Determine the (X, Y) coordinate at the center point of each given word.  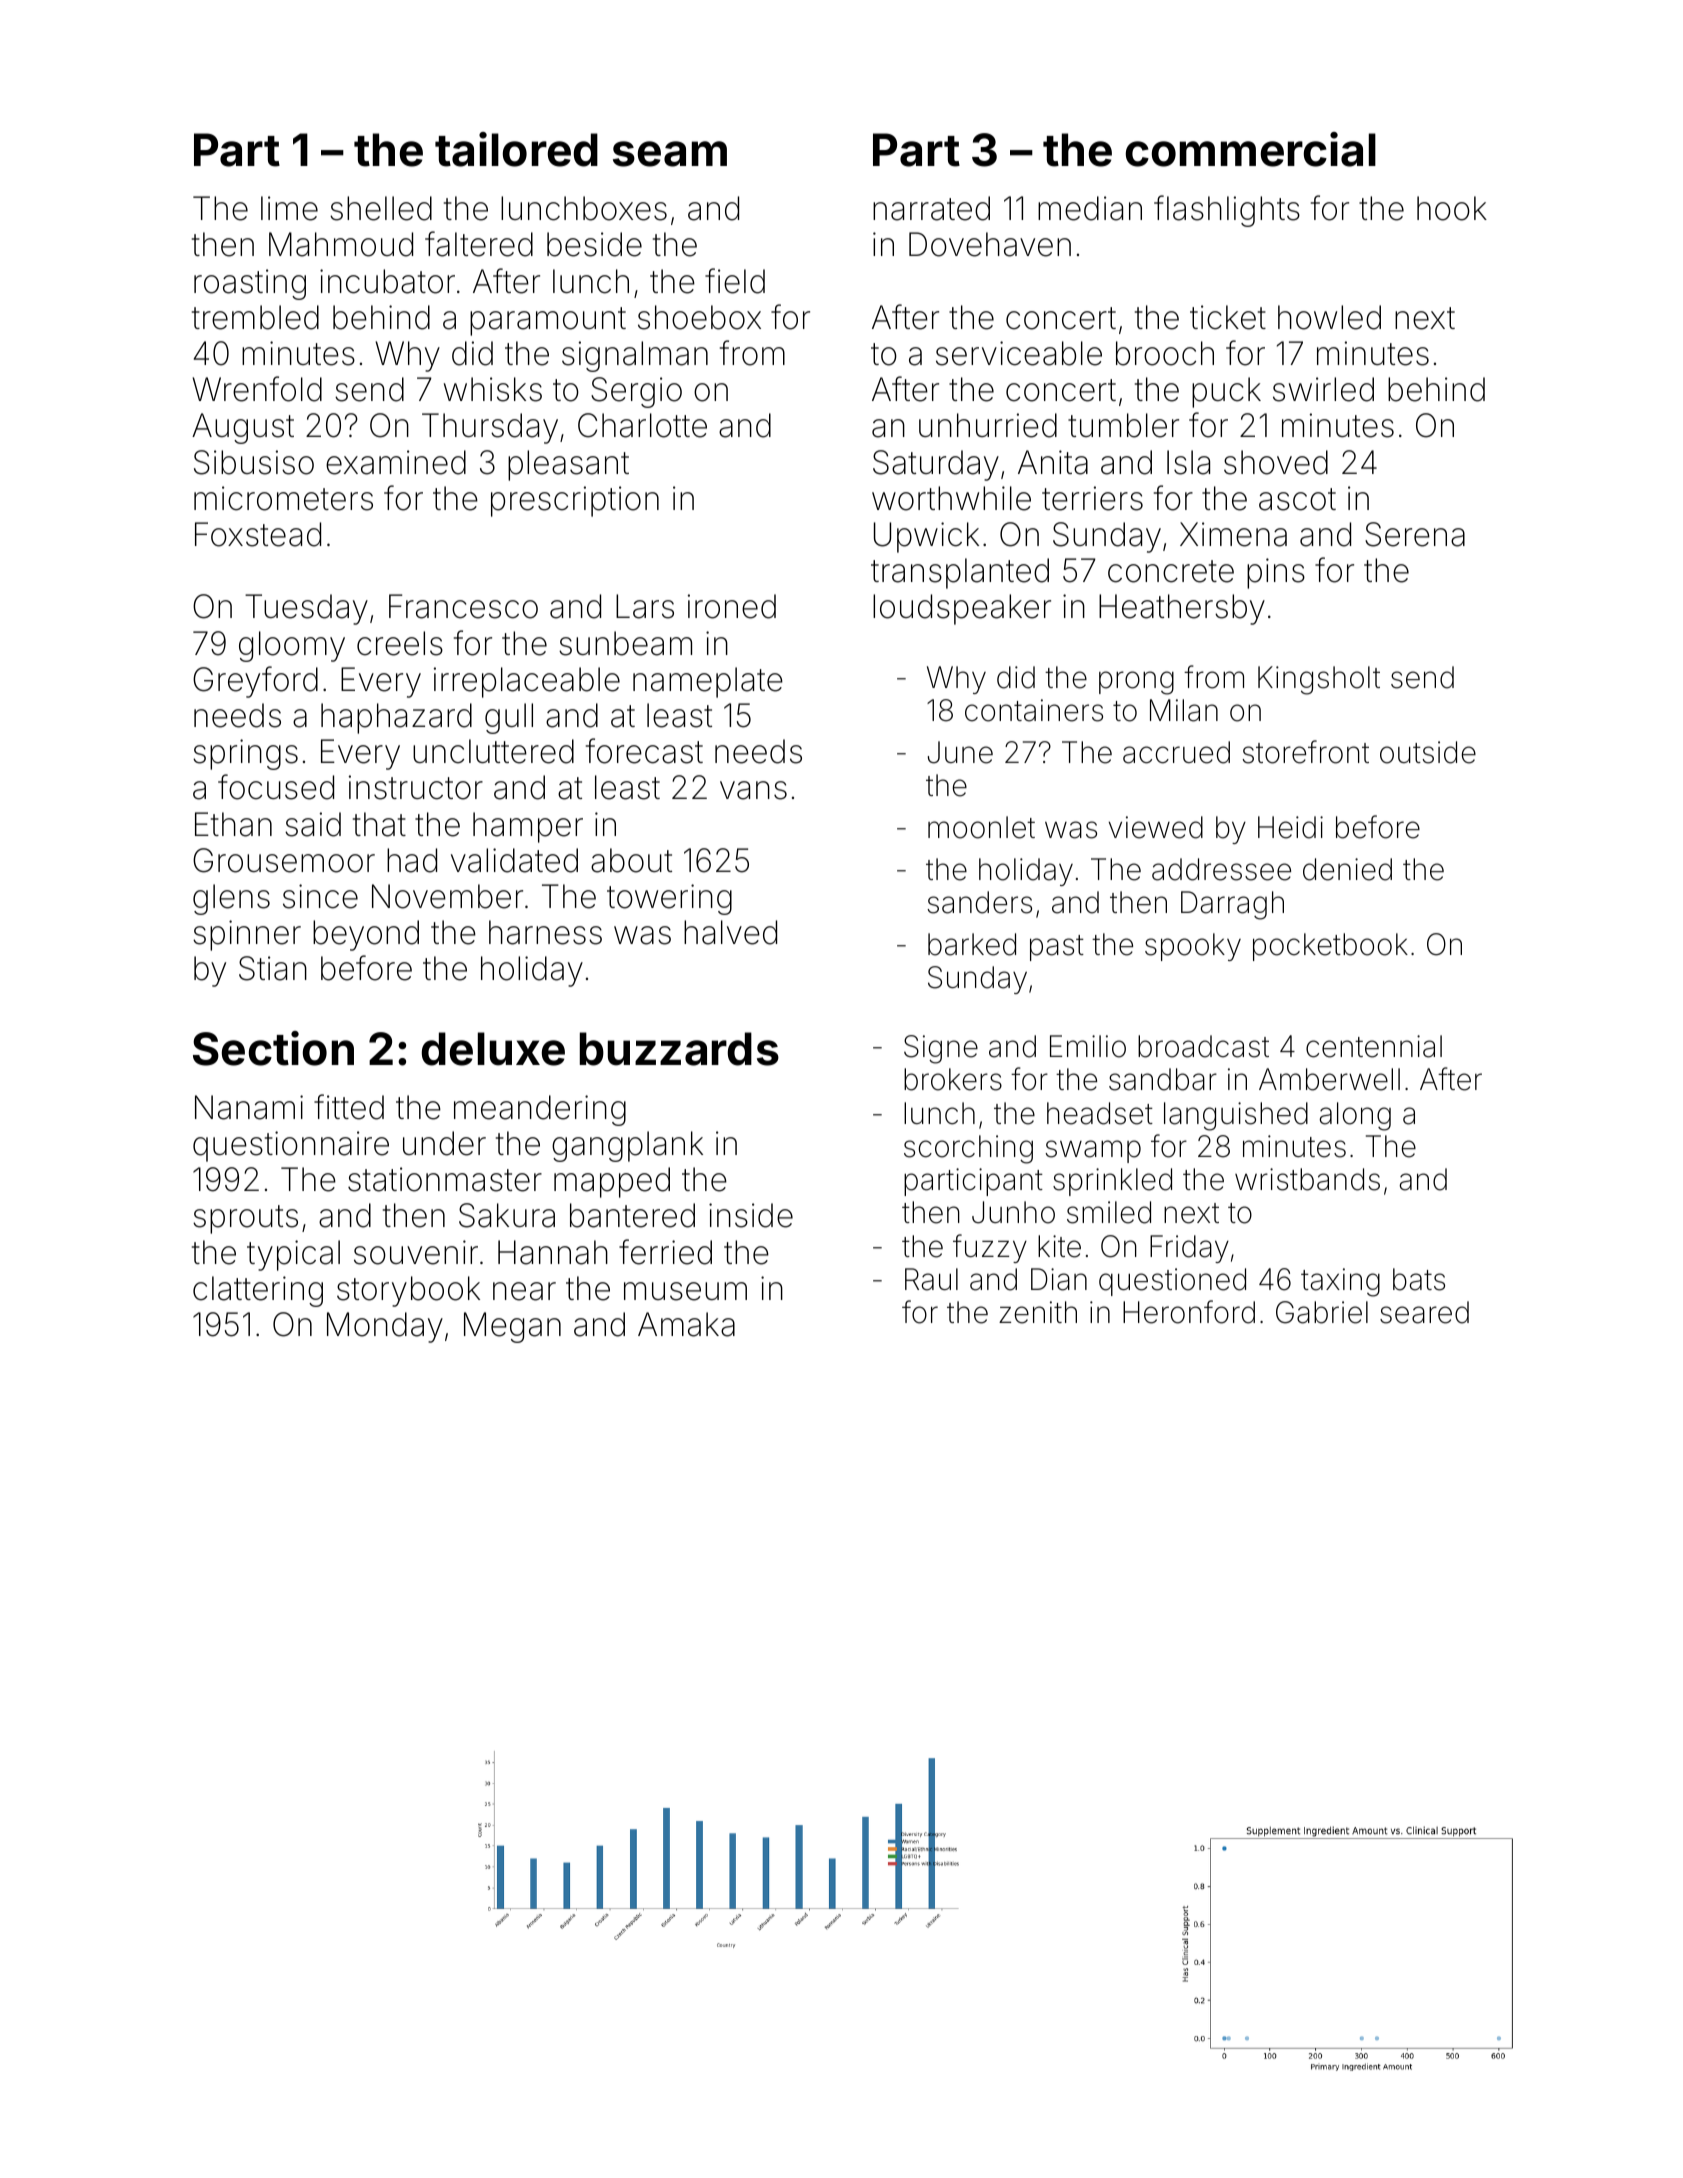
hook (1452, 208)
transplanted (960, 573)
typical (293, 1255)
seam (670, 154)
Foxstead (258, 534)
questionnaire (291, 1146)
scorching (968, 1149)
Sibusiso (254, 462)
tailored (516, 149)
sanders (979, 902)
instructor (416, 787)
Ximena (1233, 534)
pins (1276, 573)
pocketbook (1330, 947)
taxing (1340, 1282)
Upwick (926, 537)
